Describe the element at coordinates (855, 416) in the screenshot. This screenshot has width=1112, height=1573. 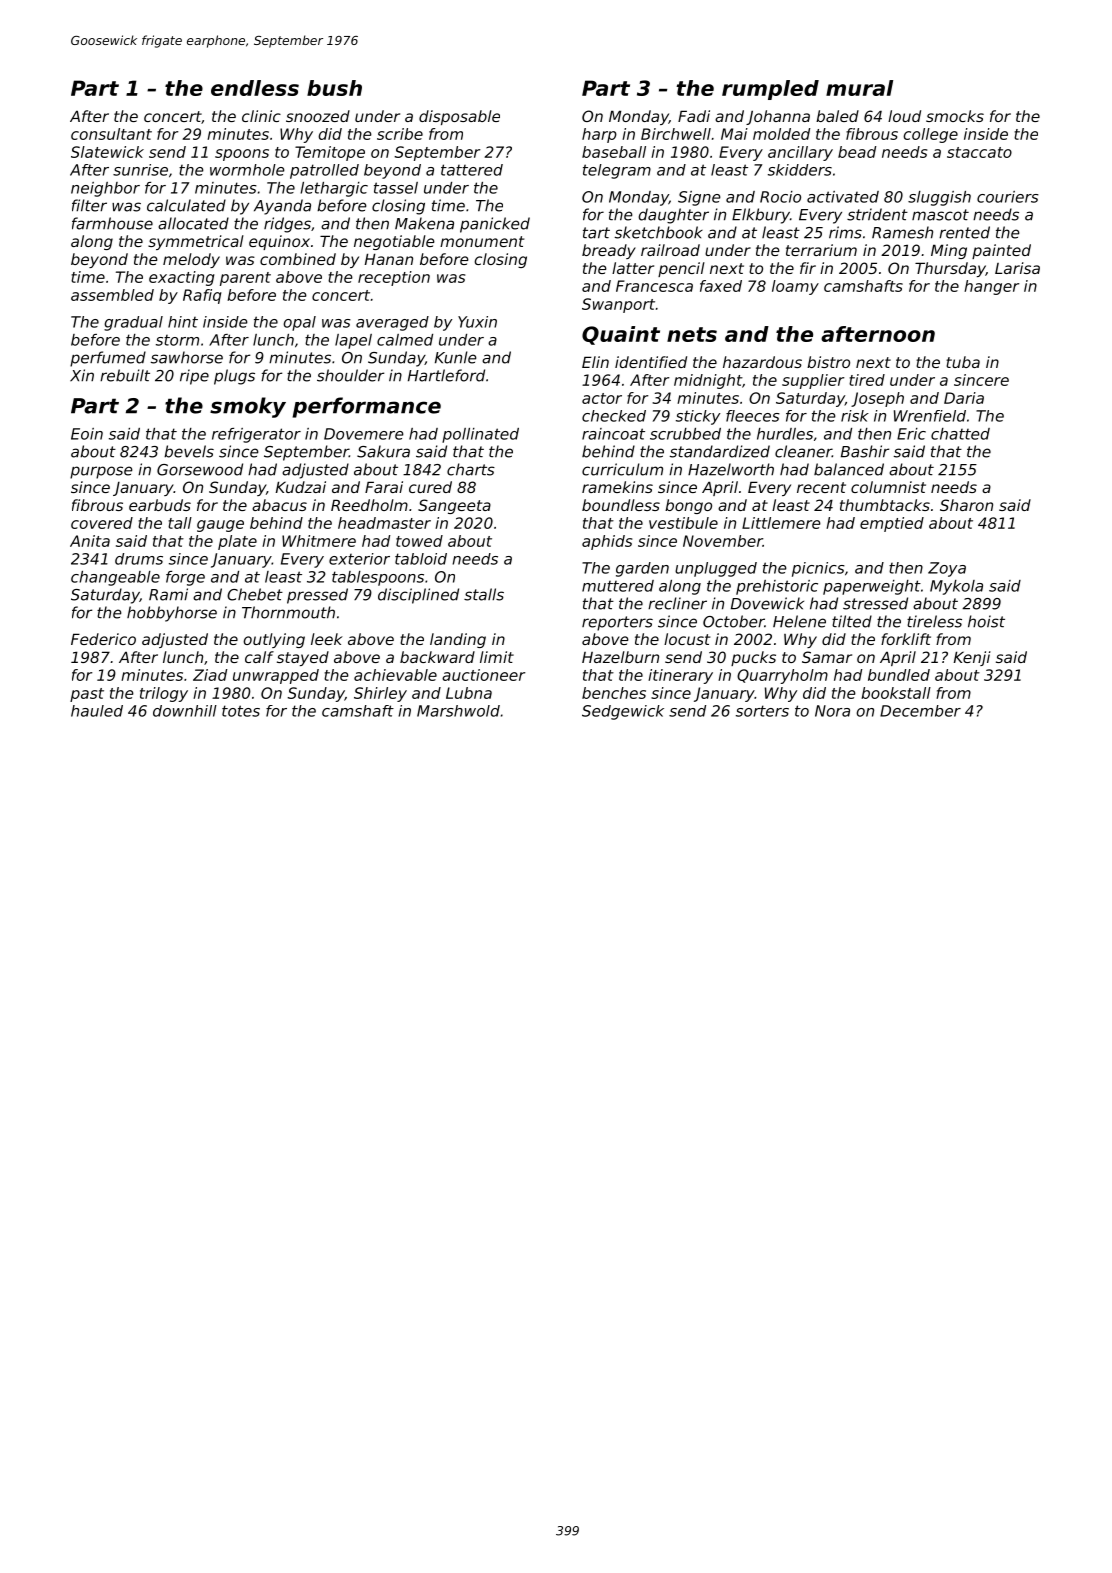
I see `risk` at that location.
